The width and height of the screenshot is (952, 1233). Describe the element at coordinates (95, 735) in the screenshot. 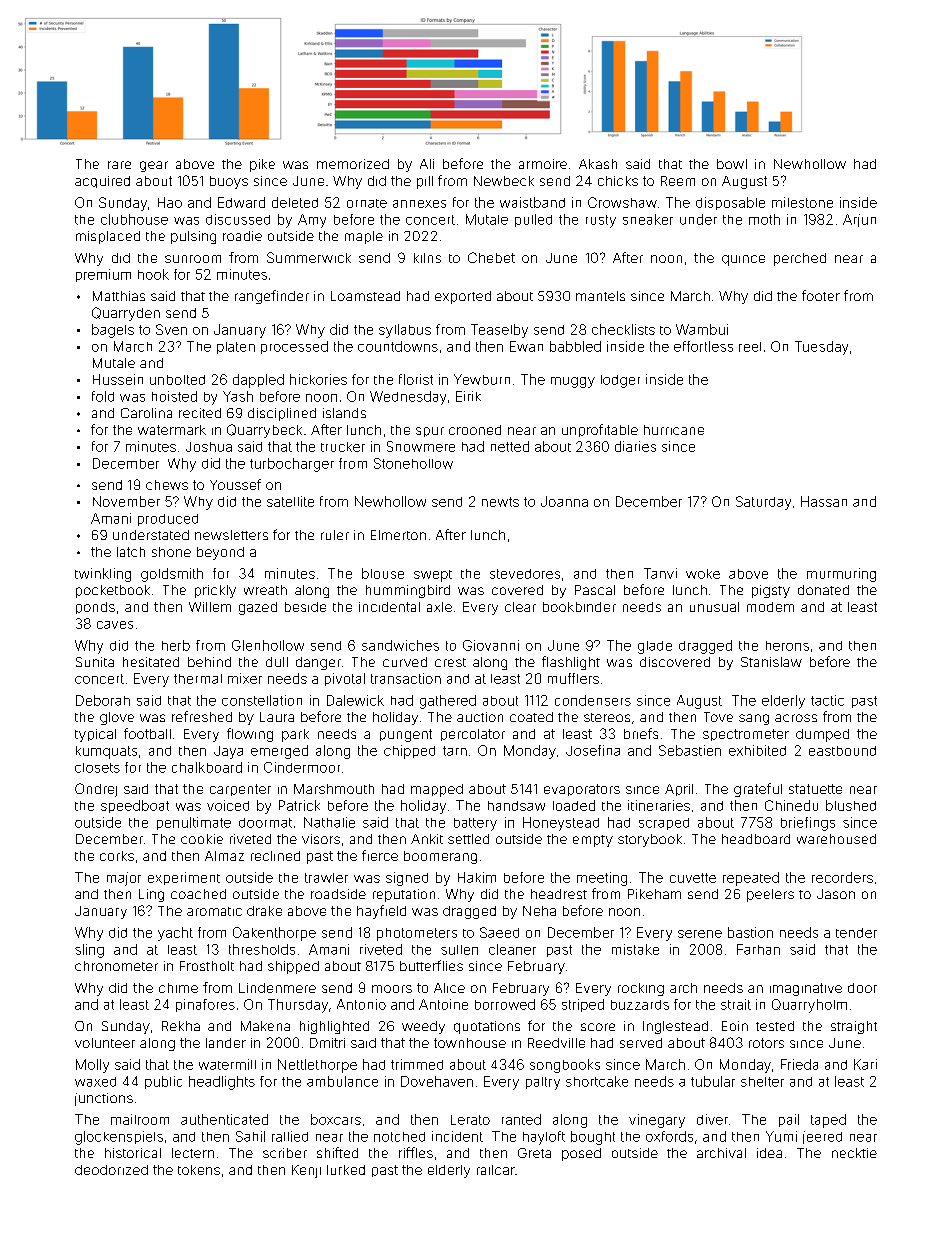

I see `typical` at that location.
